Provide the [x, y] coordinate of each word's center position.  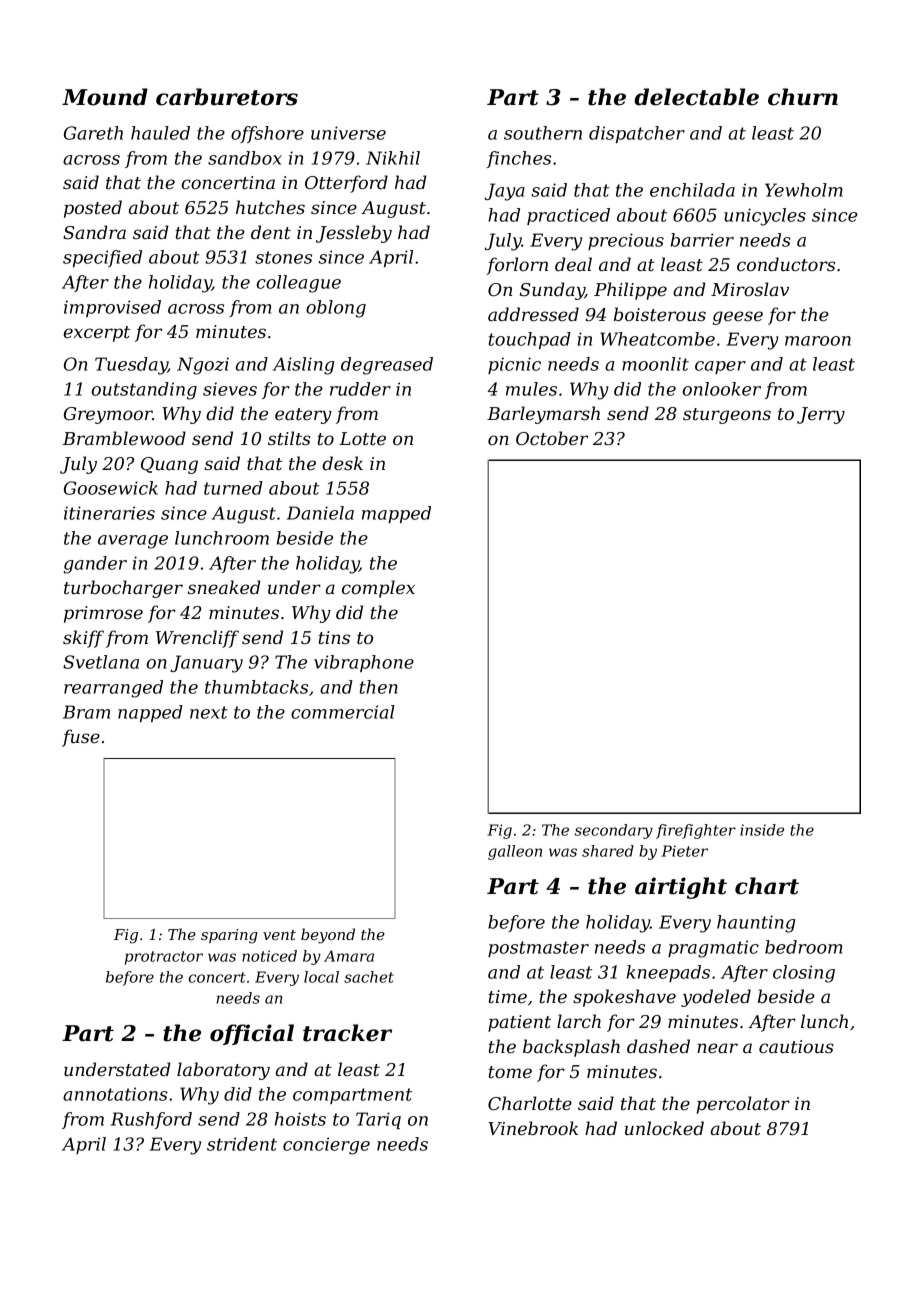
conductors [786, 264]
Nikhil [393, 158]
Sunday [552, 291]
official [252, 1034]
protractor [164, 958]
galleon [515, 852]
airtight [681, 888]
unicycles [765, 217]
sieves [230, 389]
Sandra [94, 232]
